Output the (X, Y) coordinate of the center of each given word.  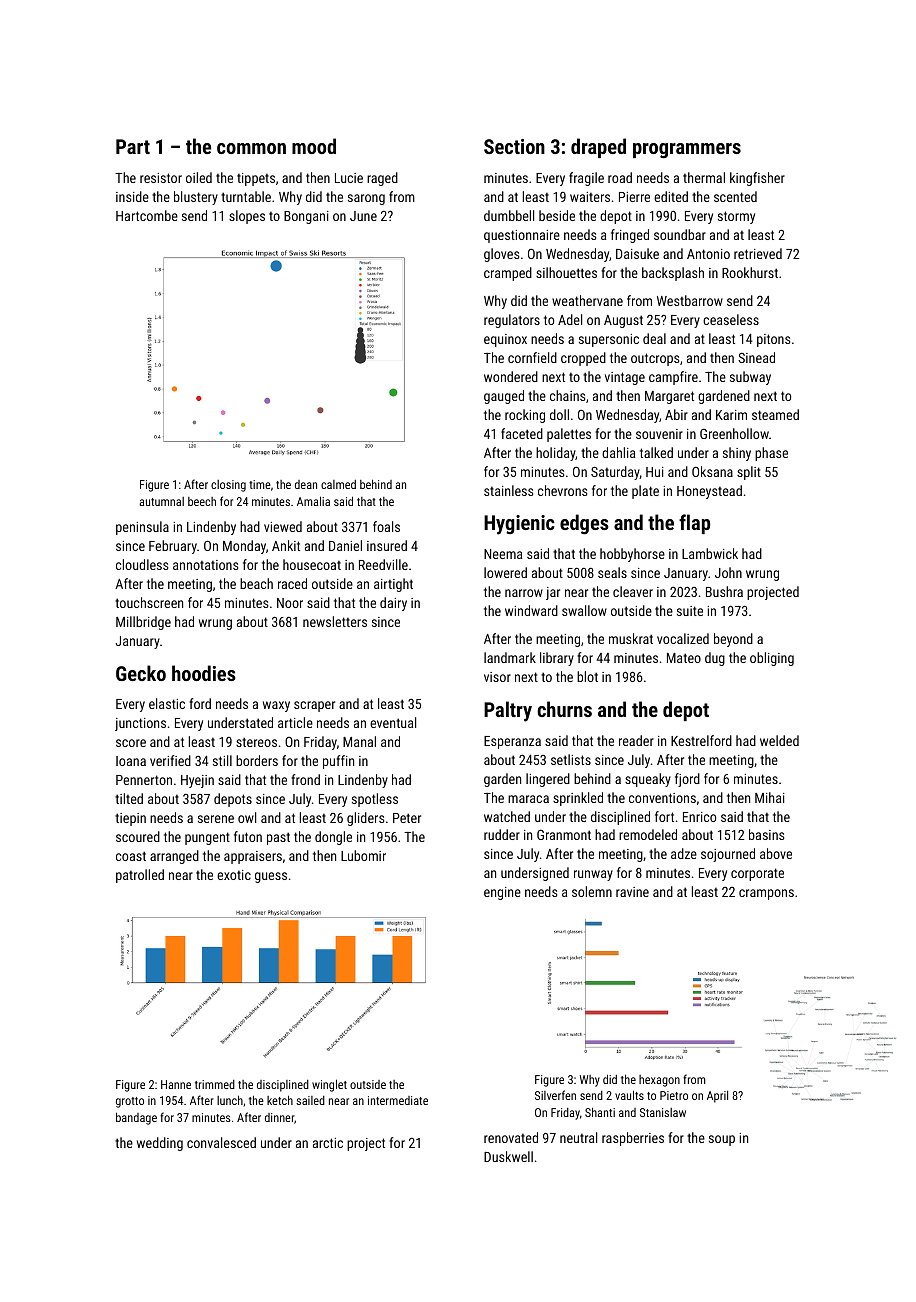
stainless (508, 490)
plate (645, 492)
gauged (504, 397)
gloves (501, 255)
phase (771, 454)
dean (306, 484)
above (776, 853)
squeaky (648, 780)
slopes (247, 217)
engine (502, 893)
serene (216, 819)
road (620, 177)
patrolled (140, 876)
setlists (571, 759)
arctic (328, 1143)
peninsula (142, 528)
